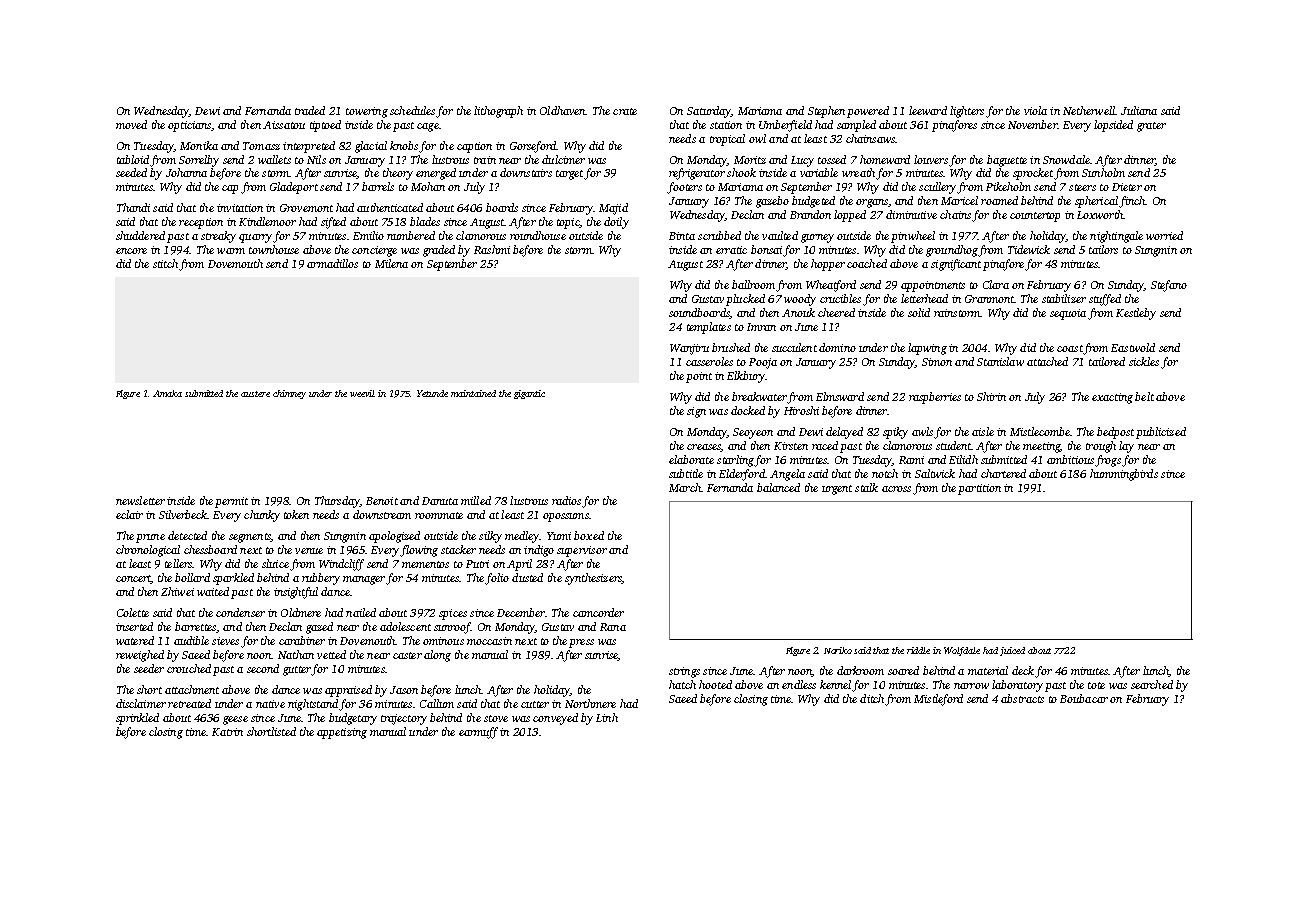  What do you see at coordinates (321, 579) in the screenshot?
I see `rubbery` at bounding box center [321, 579].
